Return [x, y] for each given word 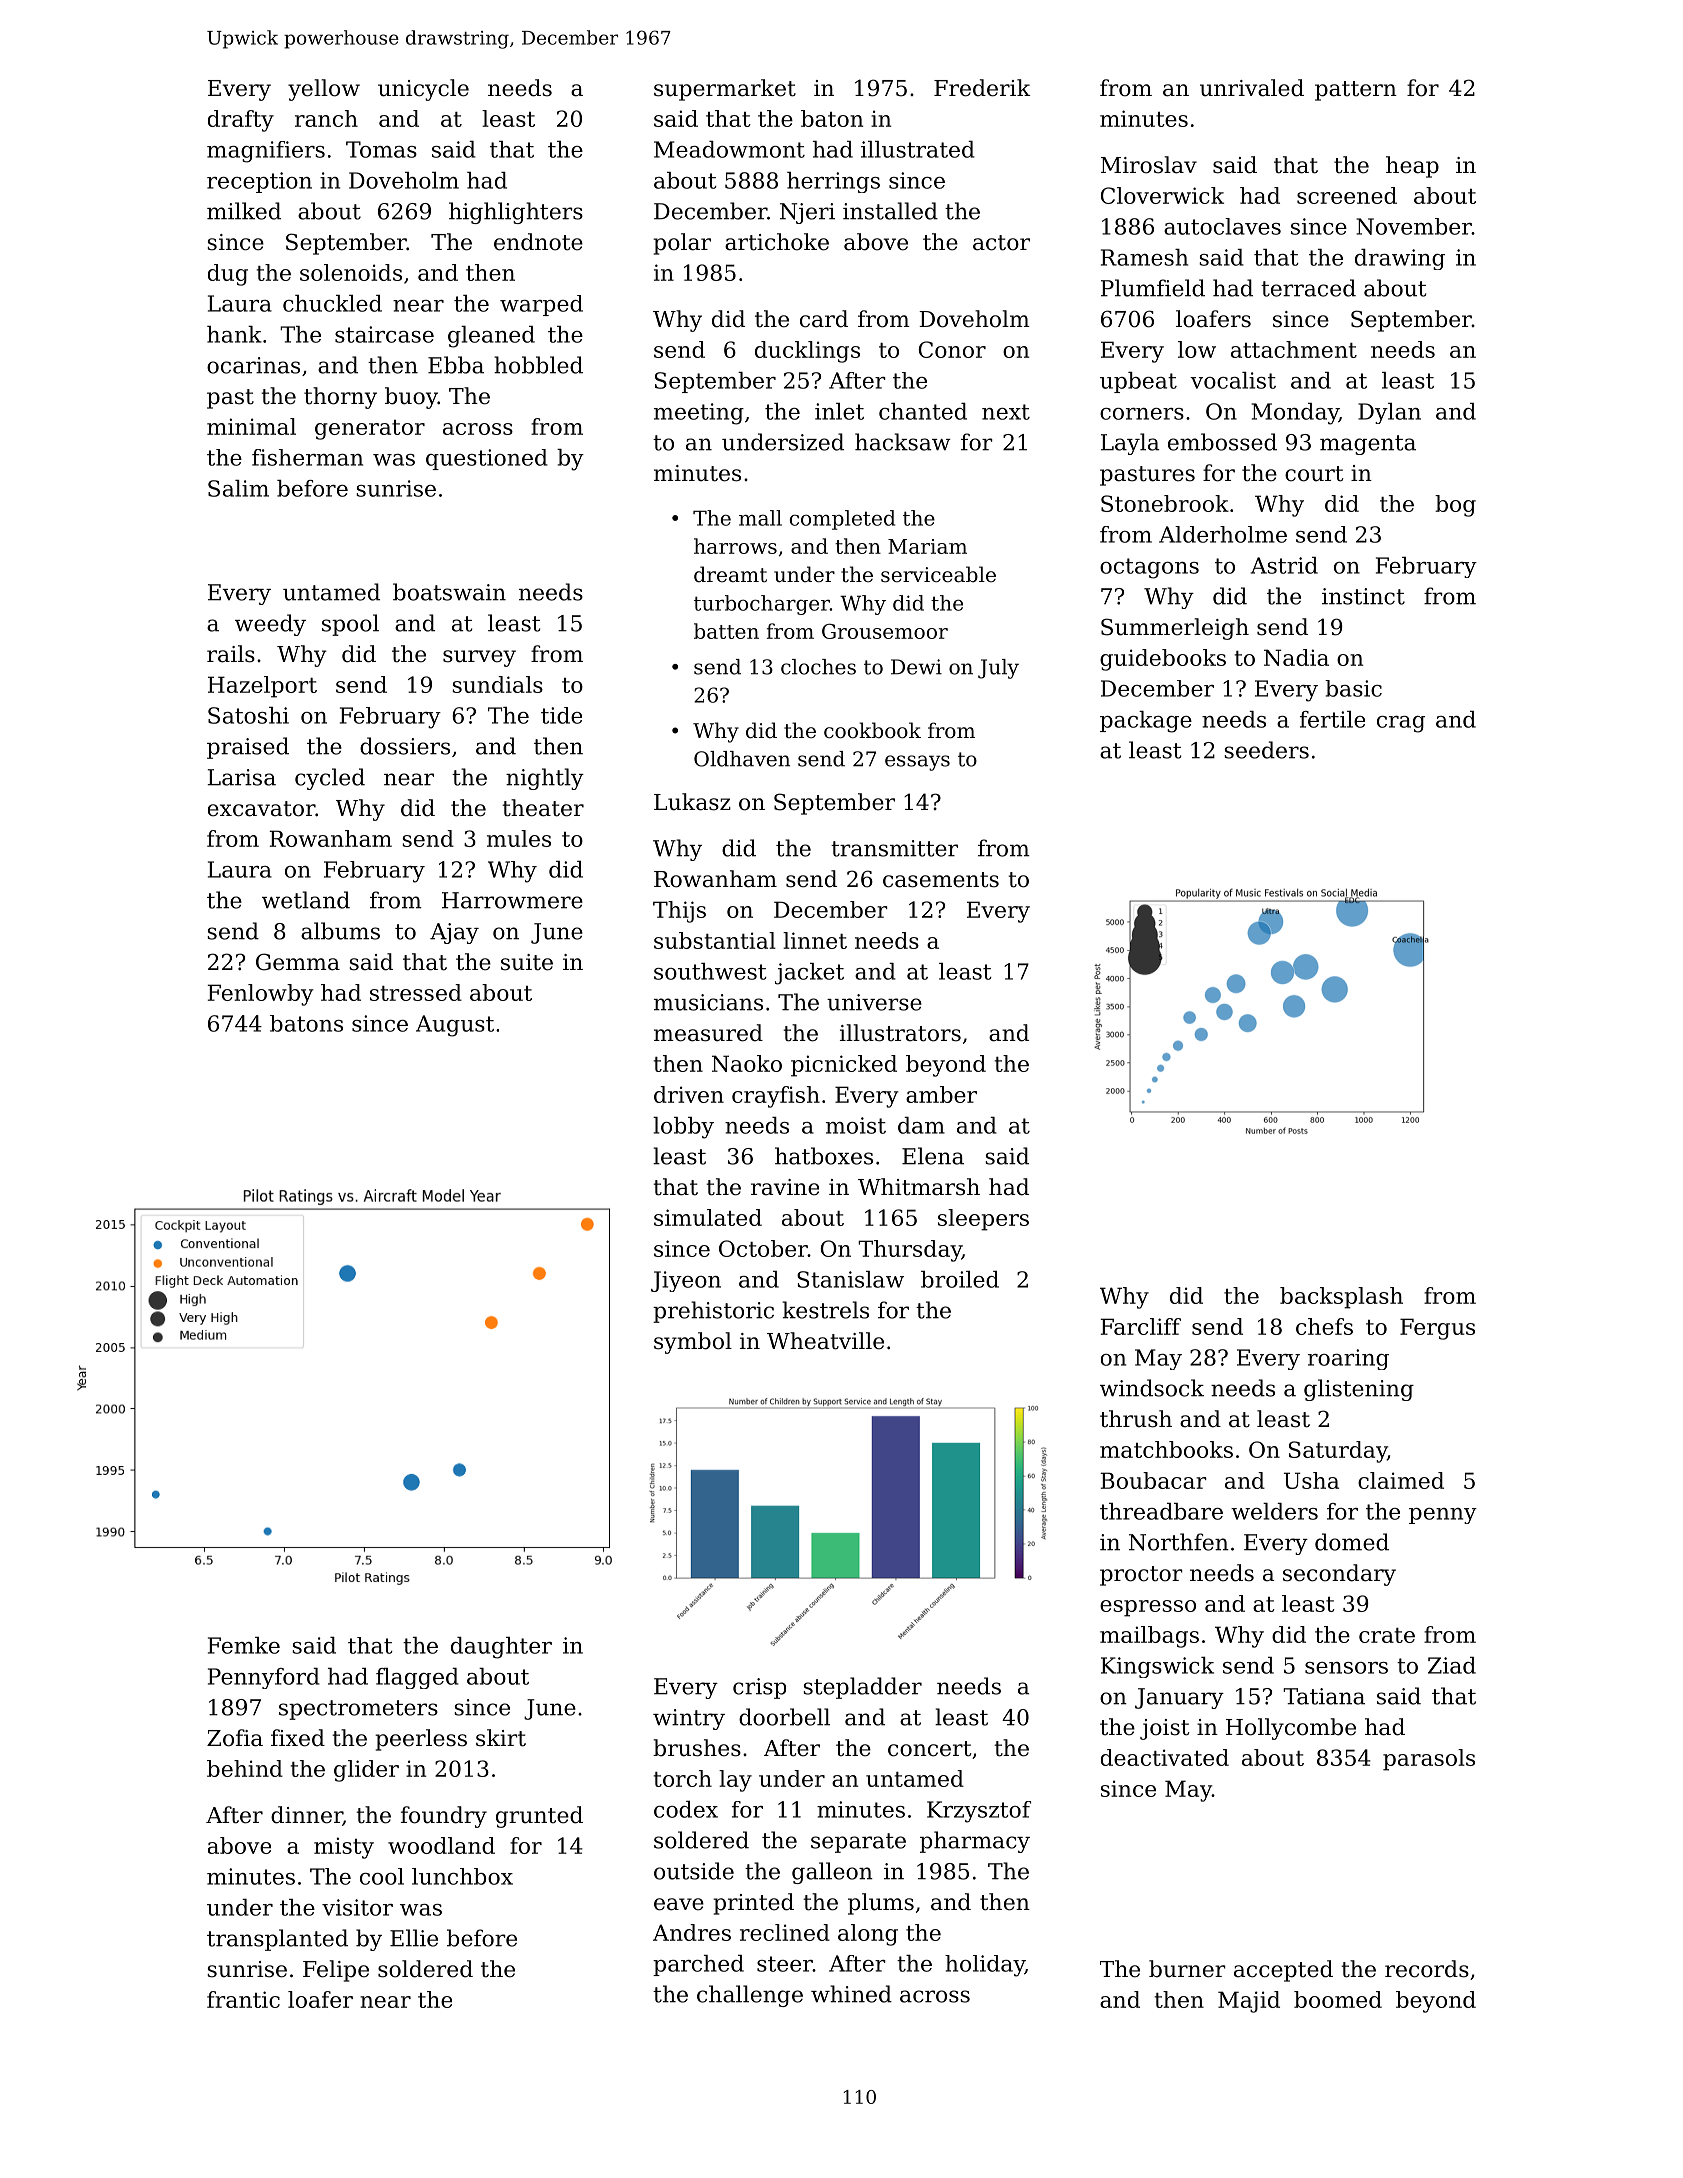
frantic [243, 1999]
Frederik [982, 88]
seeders [1266, 750]
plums [881, 1904]
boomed [1338, 1999]
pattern [1356, 91]
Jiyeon [686, 1281]
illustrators [900, 1033]
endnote [538, 242]
